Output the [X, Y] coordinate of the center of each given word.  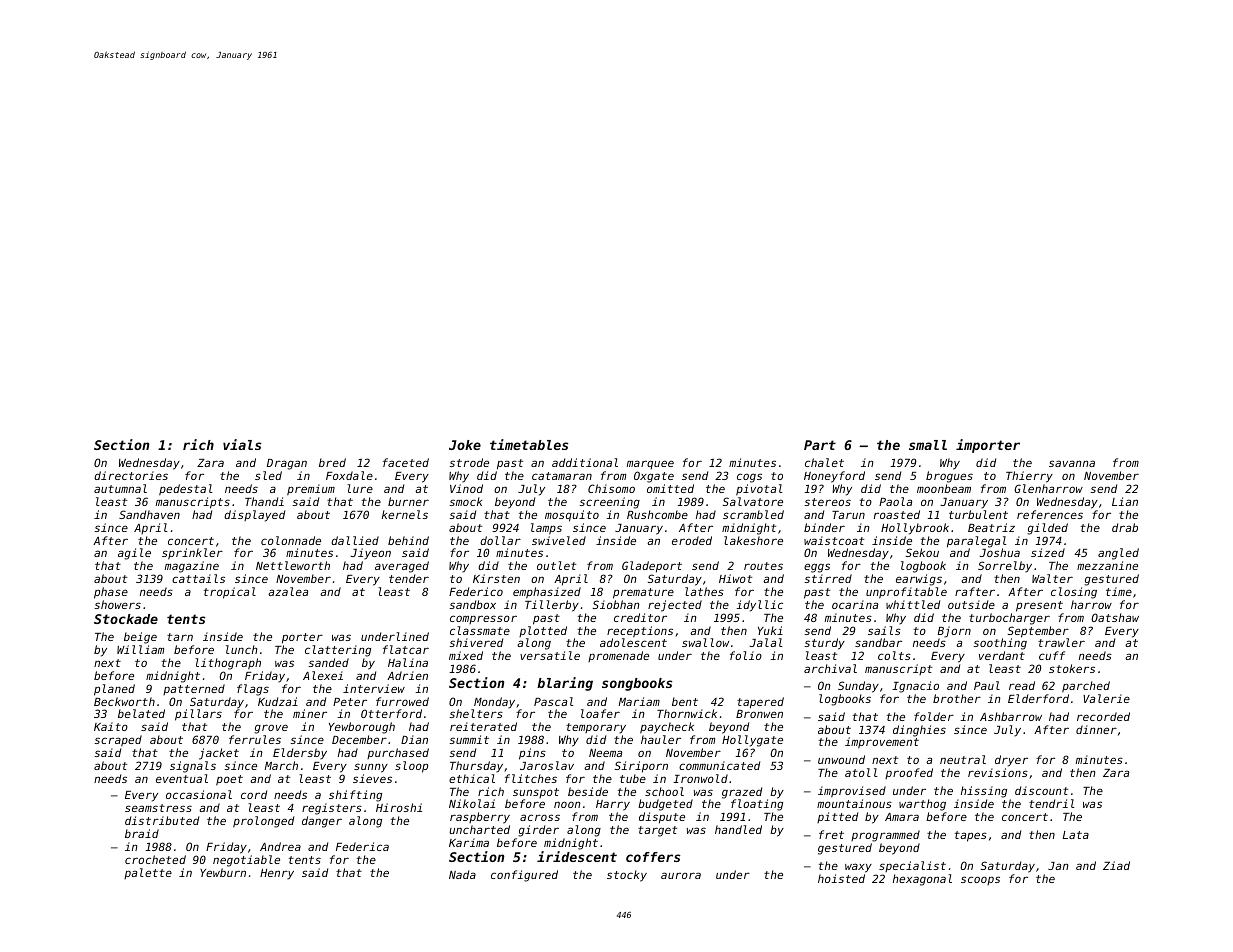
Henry [277, 874]
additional [585, 462]
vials [242, 444]
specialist [912, 866]
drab [1125, 527]
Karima [469, 842]
